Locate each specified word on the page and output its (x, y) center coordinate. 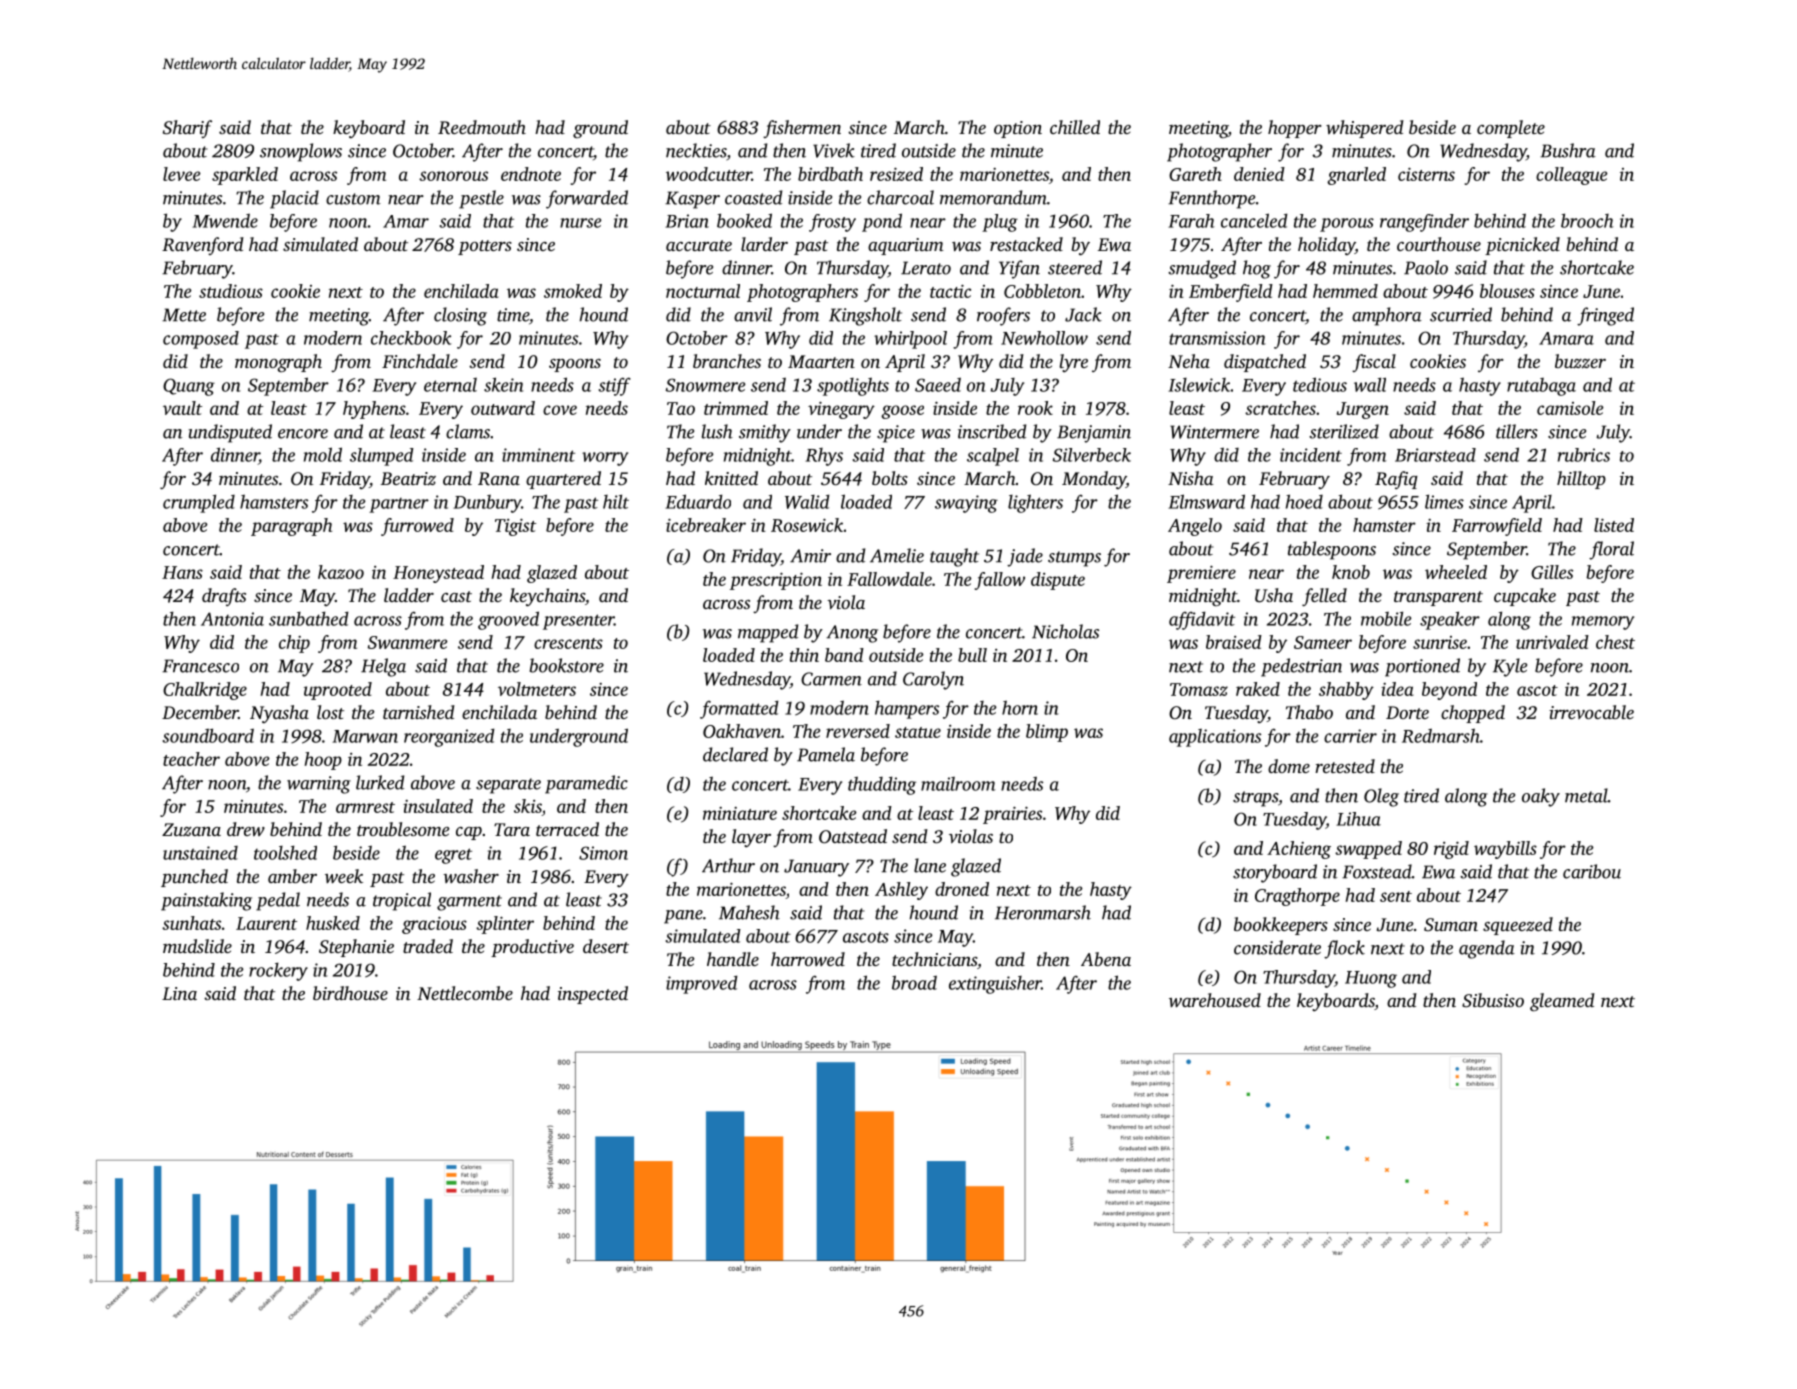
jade (1025, 557)
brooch (1587, 220)
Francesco (200, 666)
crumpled (199, 503)
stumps (1074, 559)
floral (1611, 550)
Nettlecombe (465, 993)
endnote (531, 174)
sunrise (1440, 642)
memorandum (993, 197)
